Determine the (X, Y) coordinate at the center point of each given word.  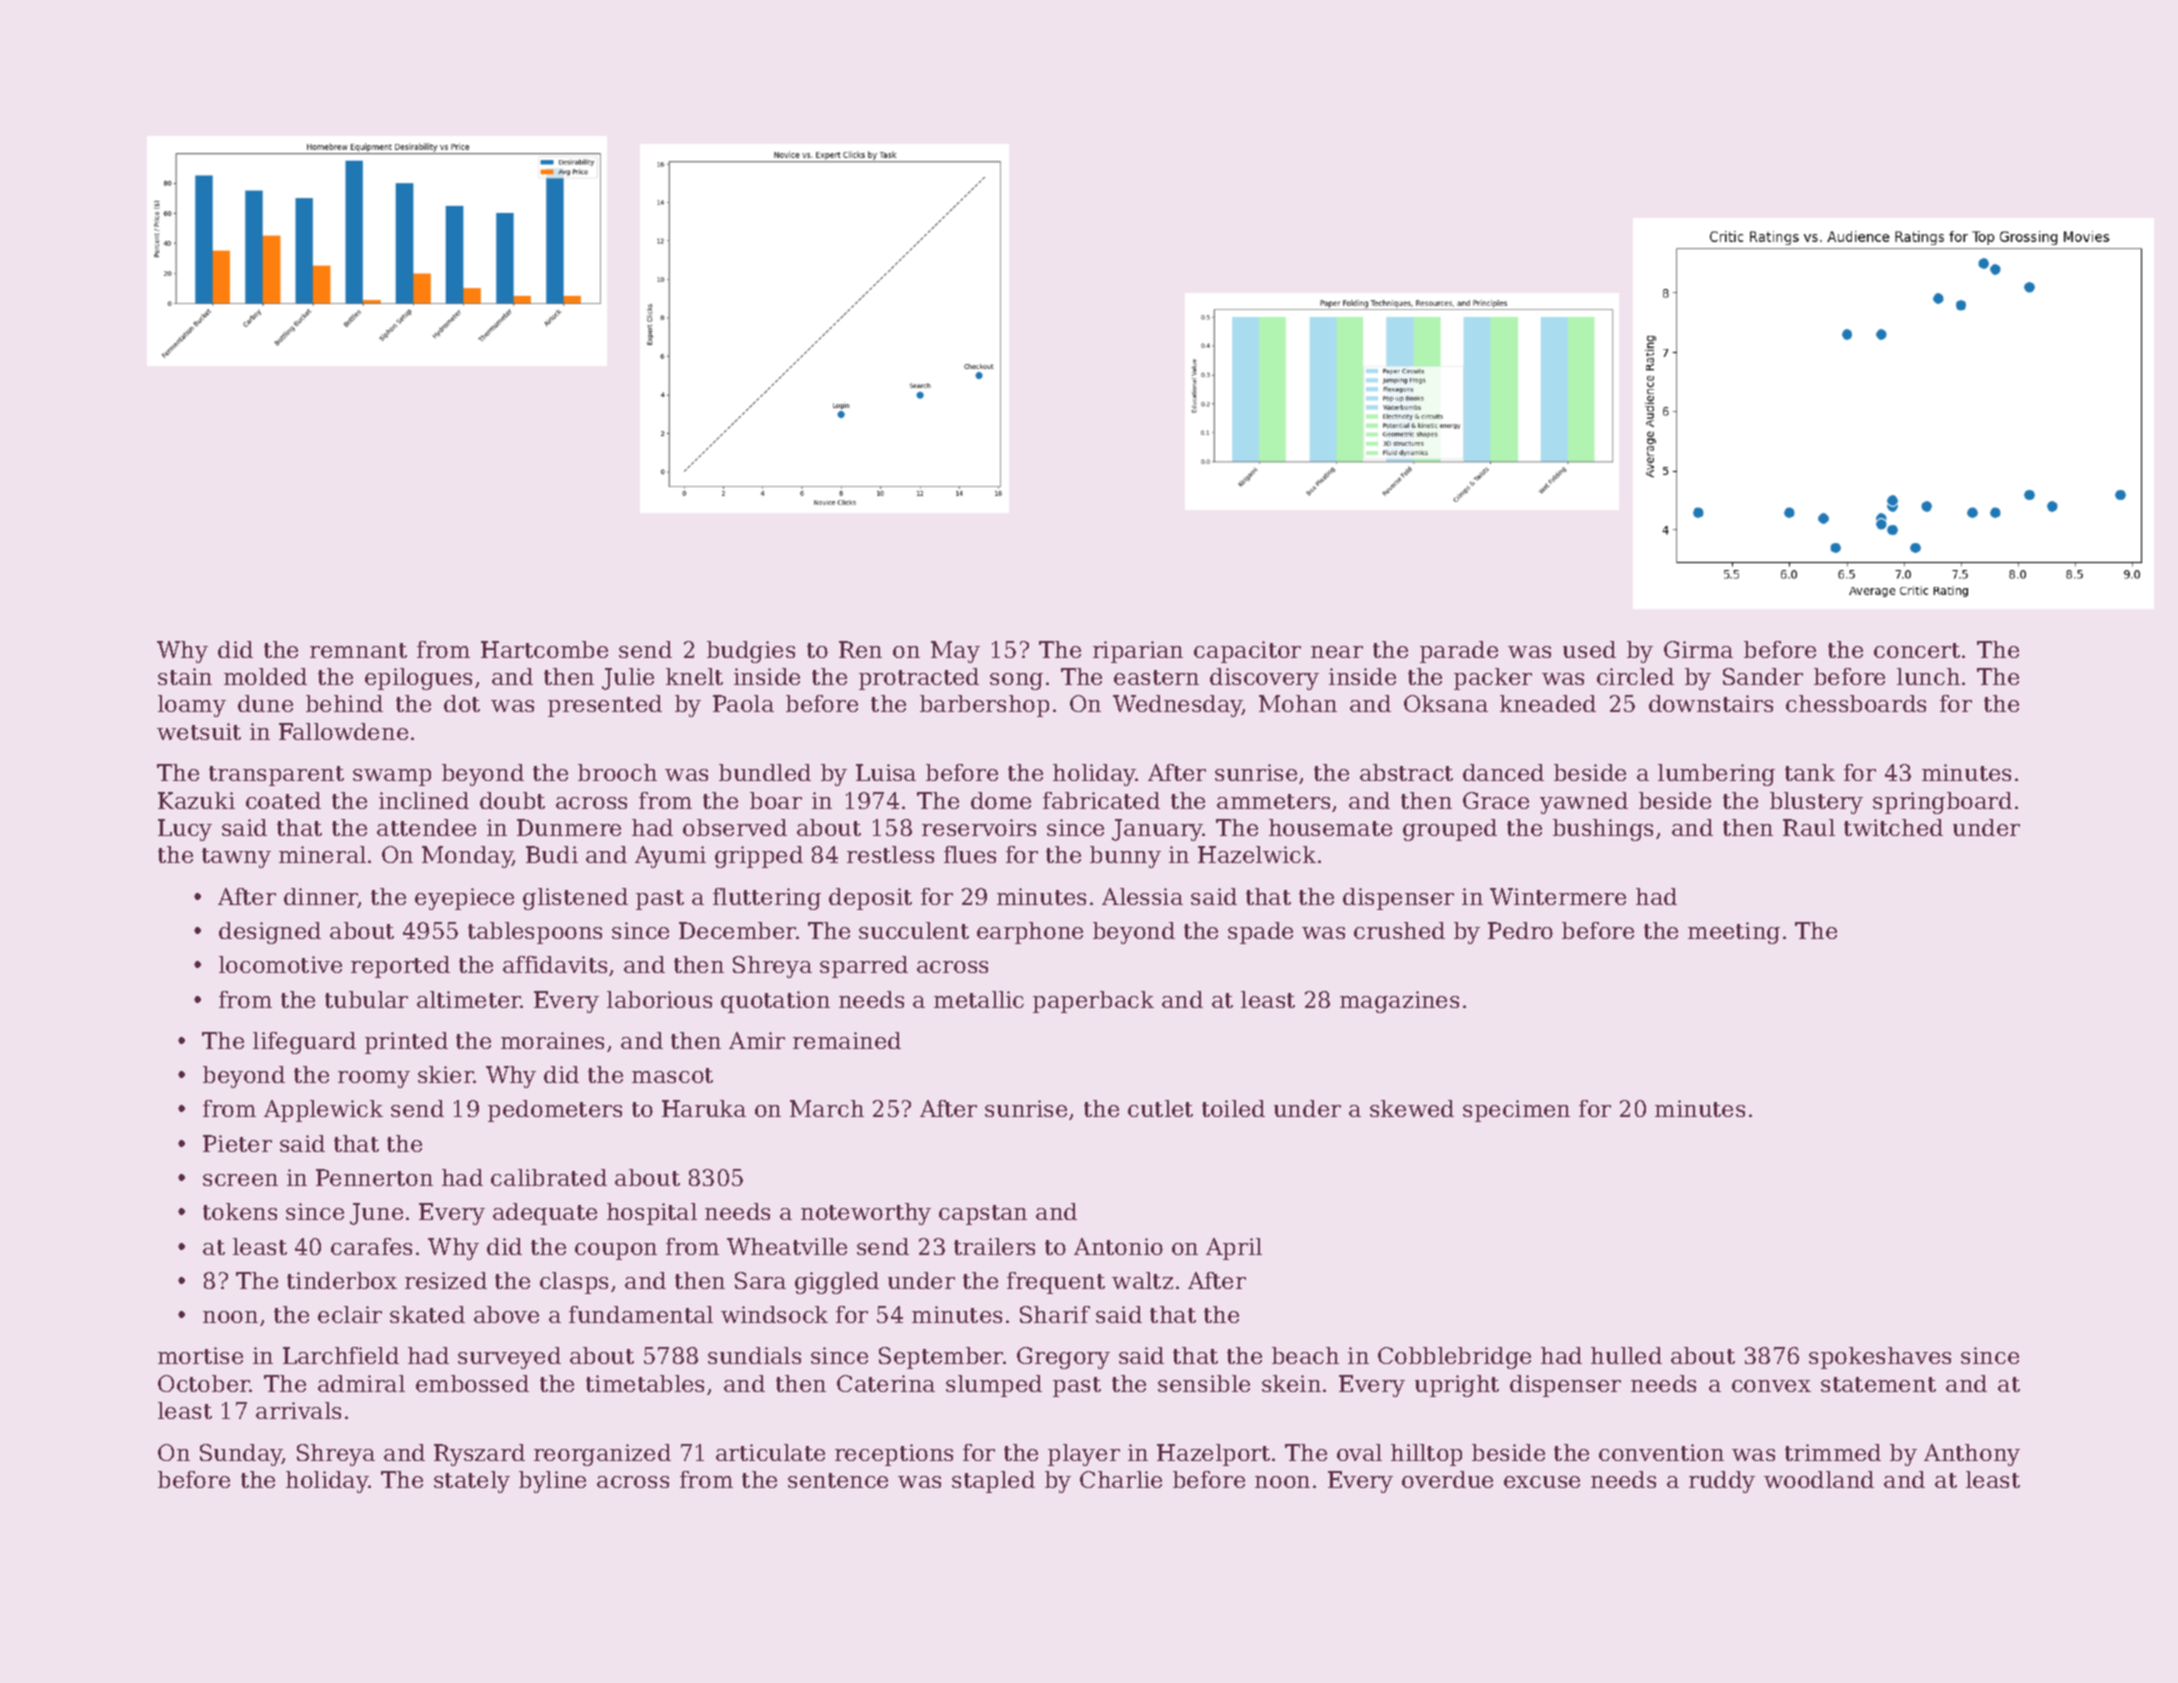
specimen (1516, 1111)
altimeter (469, 999)
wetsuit (199, 731)
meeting (1734, 933)
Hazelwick (1257, 854)
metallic (979, 999)
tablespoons (535, 933)
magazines (1399, 1002)
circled (1635, 676)
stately (472, 1482)
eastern (1156, 677)
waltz (1142, 1280)
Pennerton (374, 1177)
